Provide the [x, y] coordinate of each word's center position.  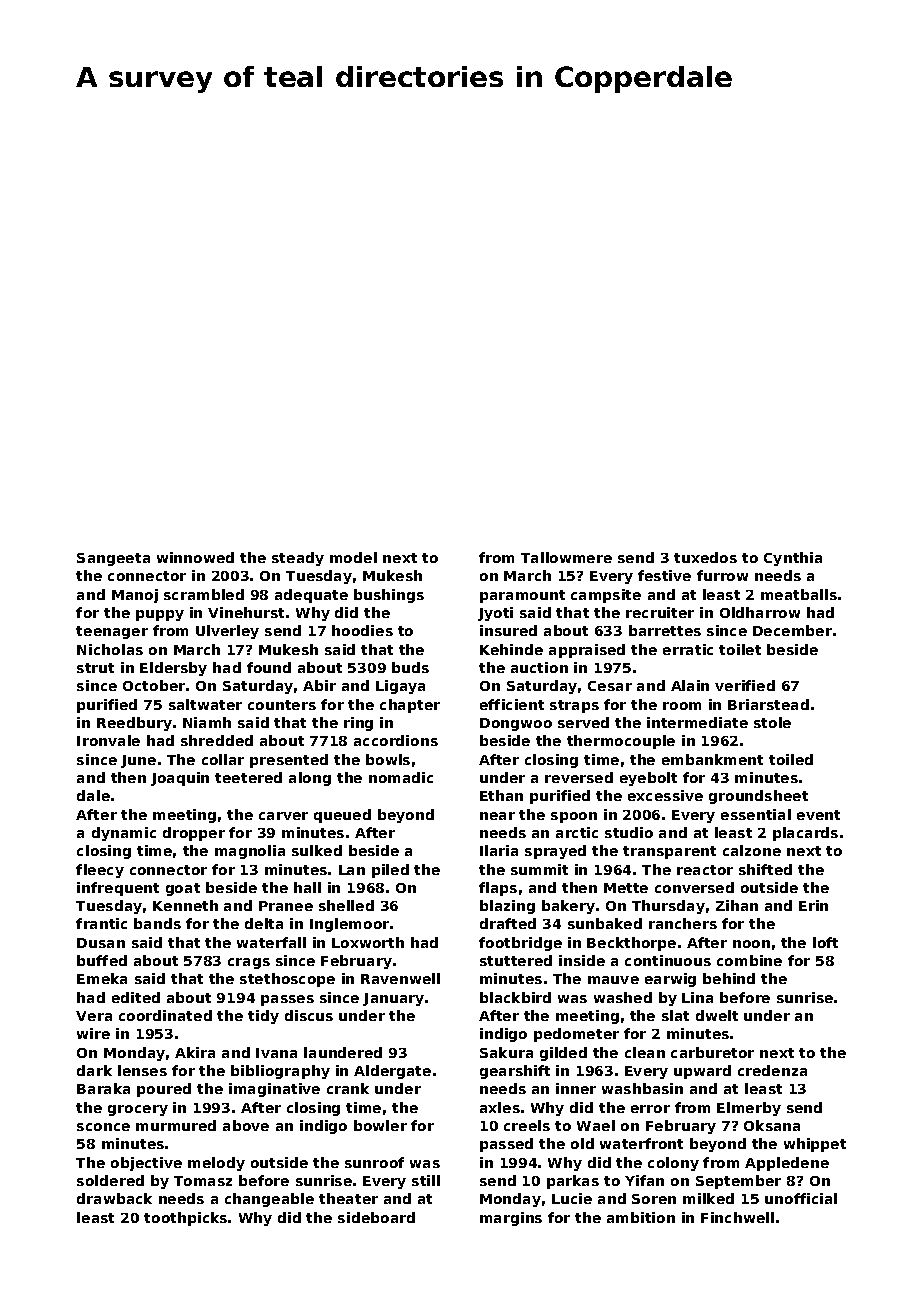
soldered [110, 1180]
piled [390, 871]
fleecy [100, 871]
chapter [410, 706]
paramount [522, 596]
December [792, 630]
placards [805, 834]
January [393, 999]
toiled [791, 759]
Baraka [103, 1088]
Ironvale [108, 740]
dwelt [717, 1015]
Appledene [787, 1164]
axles [500, 1107]
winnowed [195, 557]
